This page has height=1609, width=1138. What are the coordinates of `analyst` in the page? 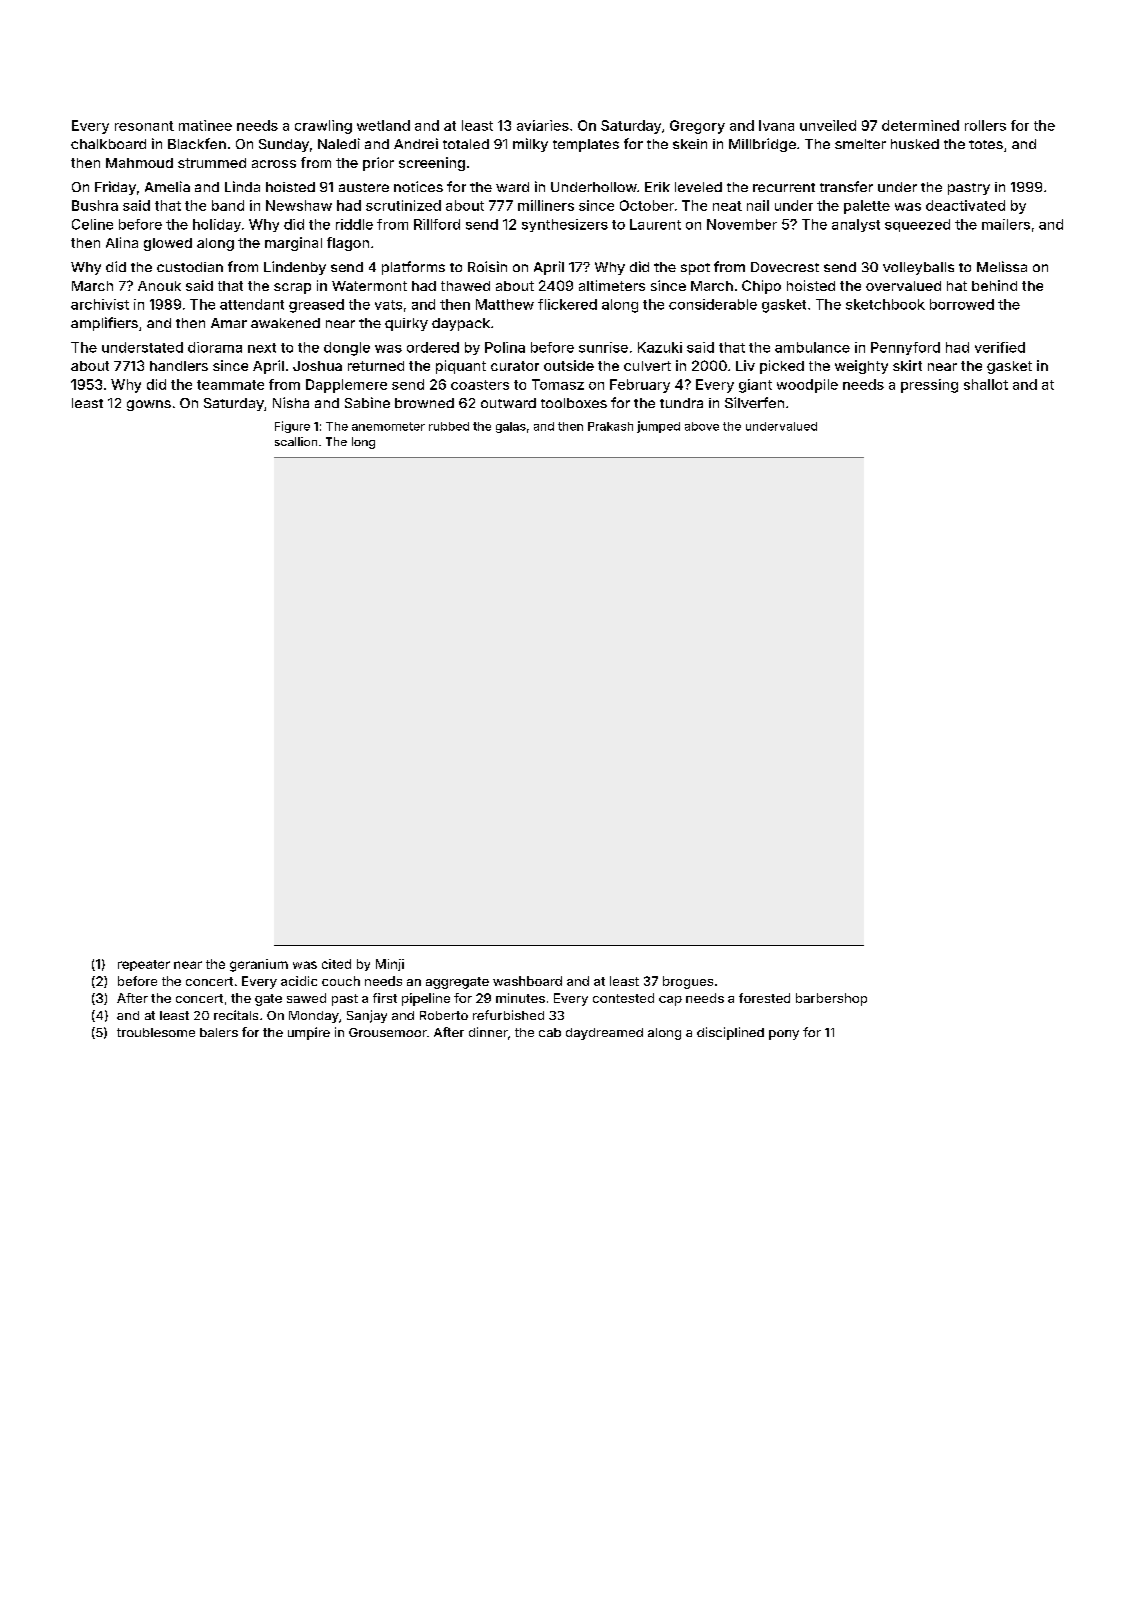 It's located at (856, 225).
